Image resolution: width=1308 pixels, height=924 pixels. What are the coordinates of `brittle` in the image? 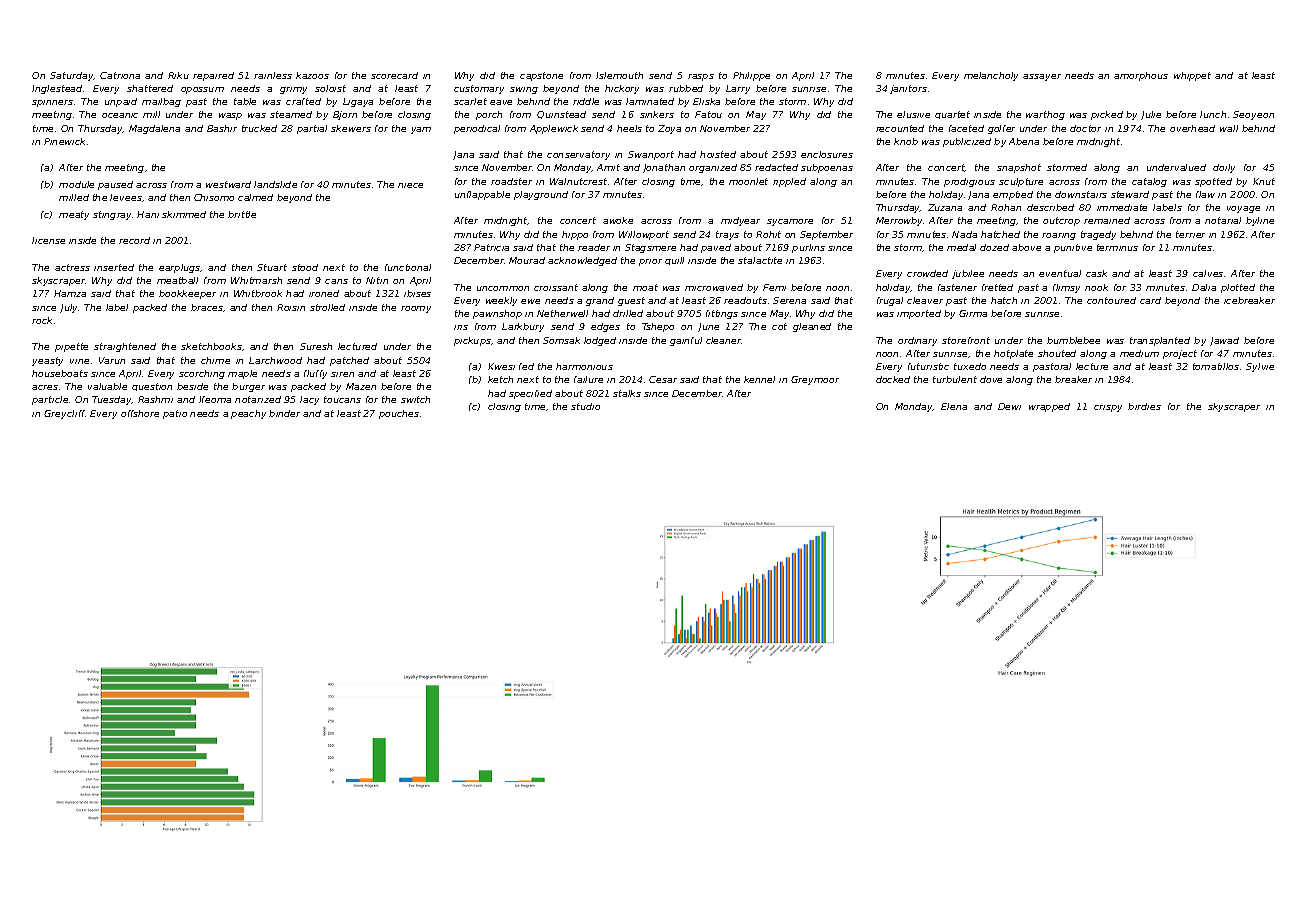 It's located at (242, 214).
